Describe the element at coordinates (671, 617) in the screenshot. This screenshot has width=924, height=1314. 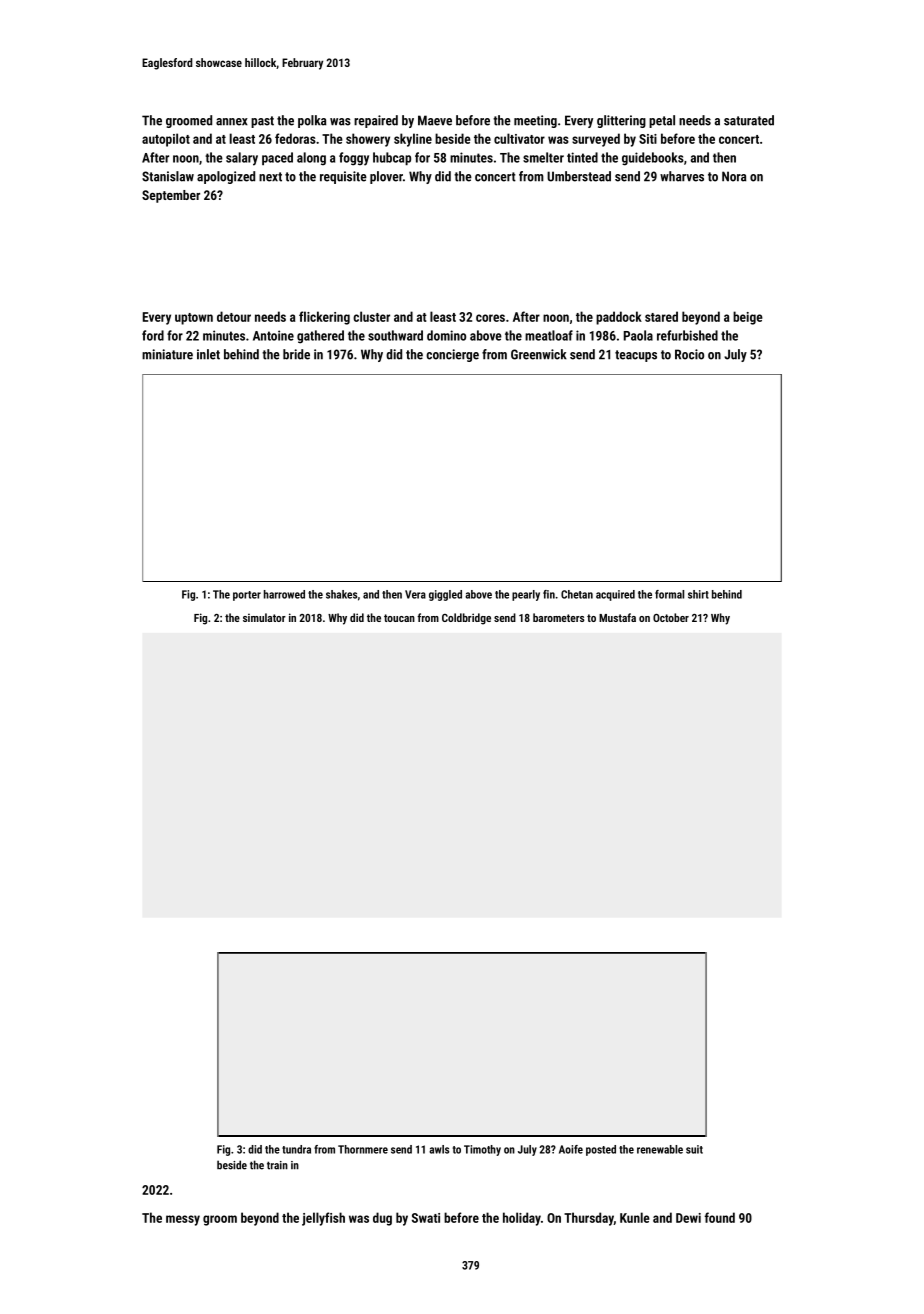
I see `October` at that location.
